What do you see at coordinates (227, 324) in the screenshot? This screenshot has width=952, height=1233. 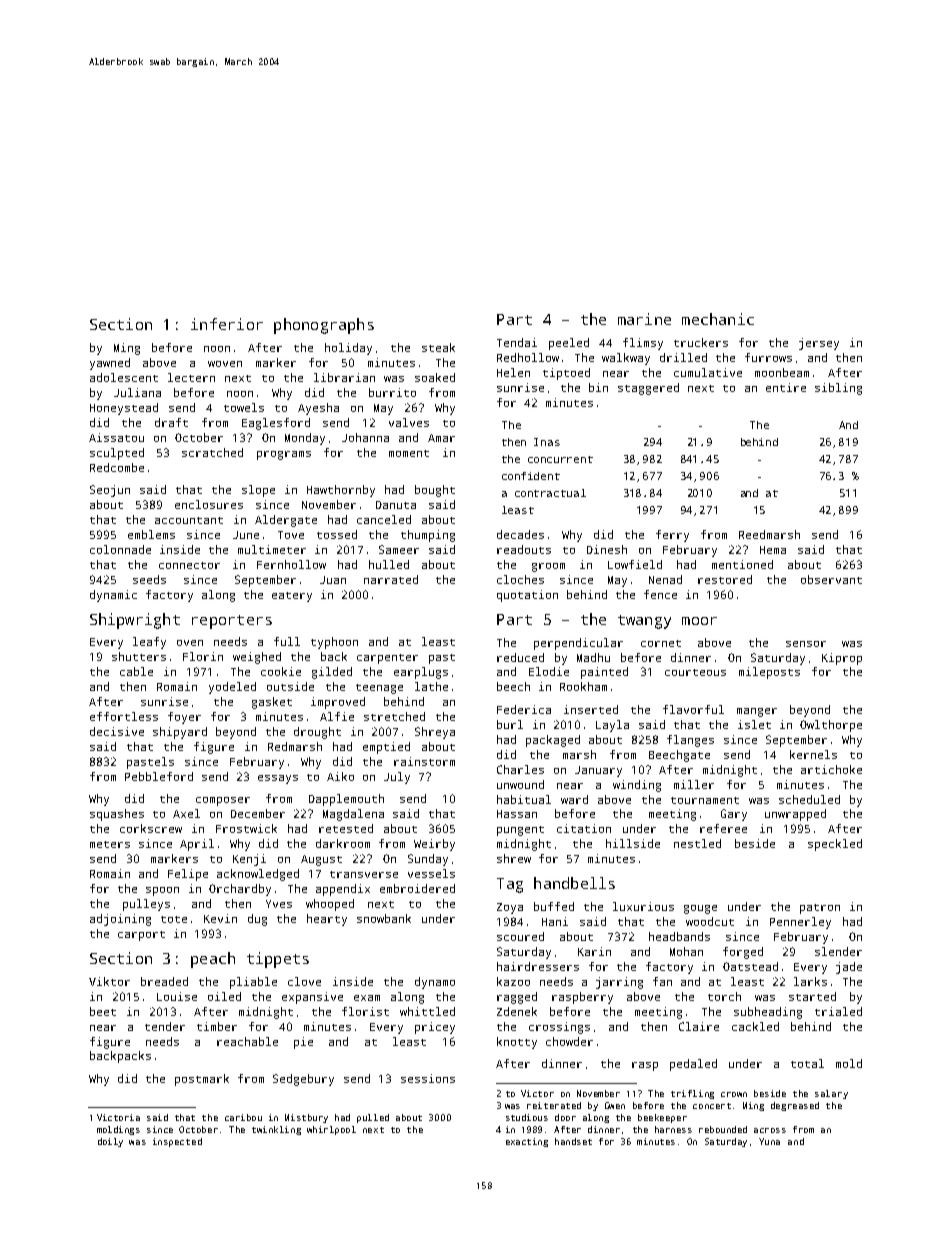 I see `inferior` at bounding box center [227, 324].
